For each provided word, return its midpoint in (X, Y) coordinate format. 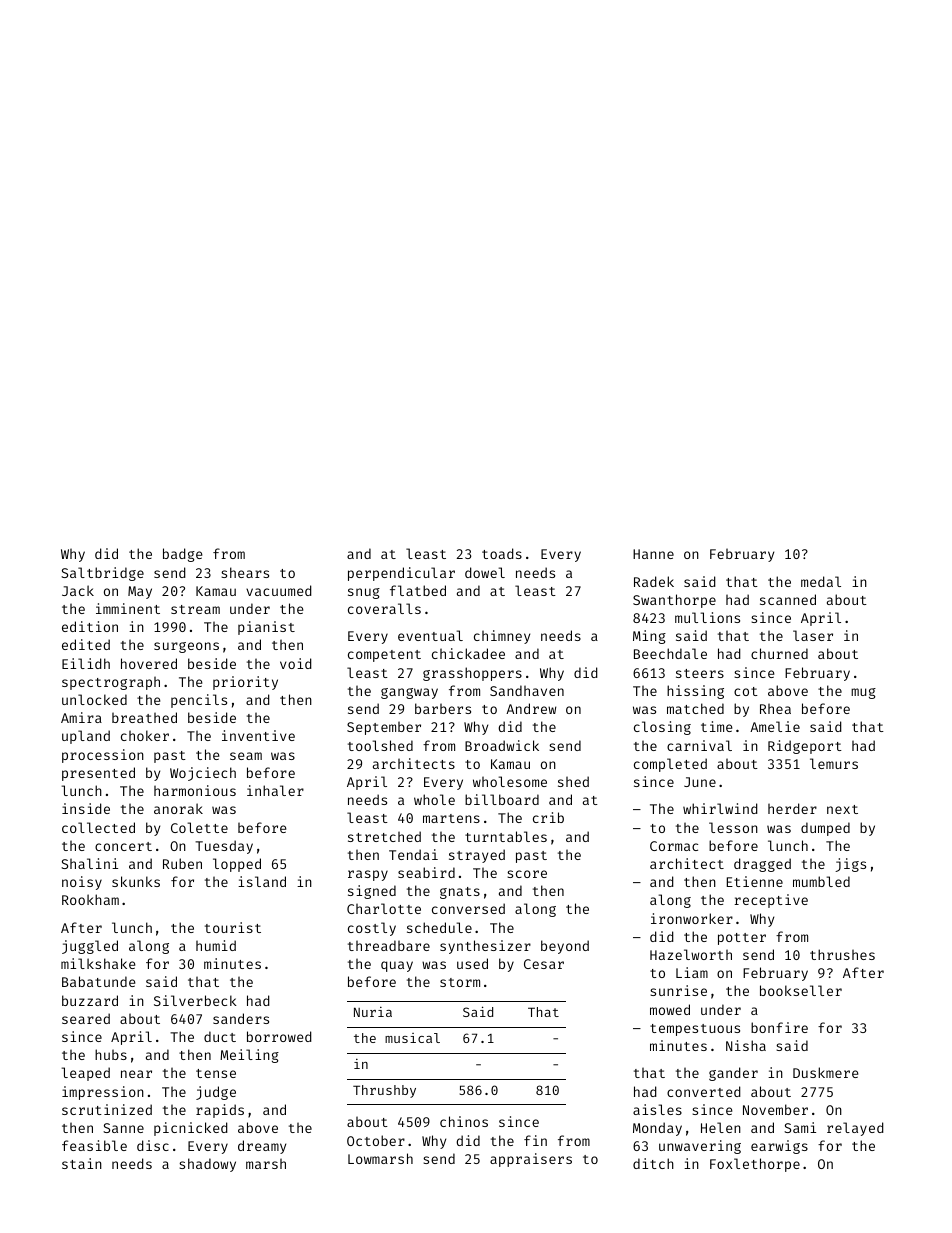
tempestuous (695, 1030)
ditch (653, 1163)
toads (502, 553)
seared (86, 1018)
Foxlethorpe (755, 1165)
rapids (220, 1111)
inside (86, 808)
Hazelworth (691, 954)
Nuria (373, 1012)
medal (821, 581)
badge (182, 555)
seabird (426, 872)
